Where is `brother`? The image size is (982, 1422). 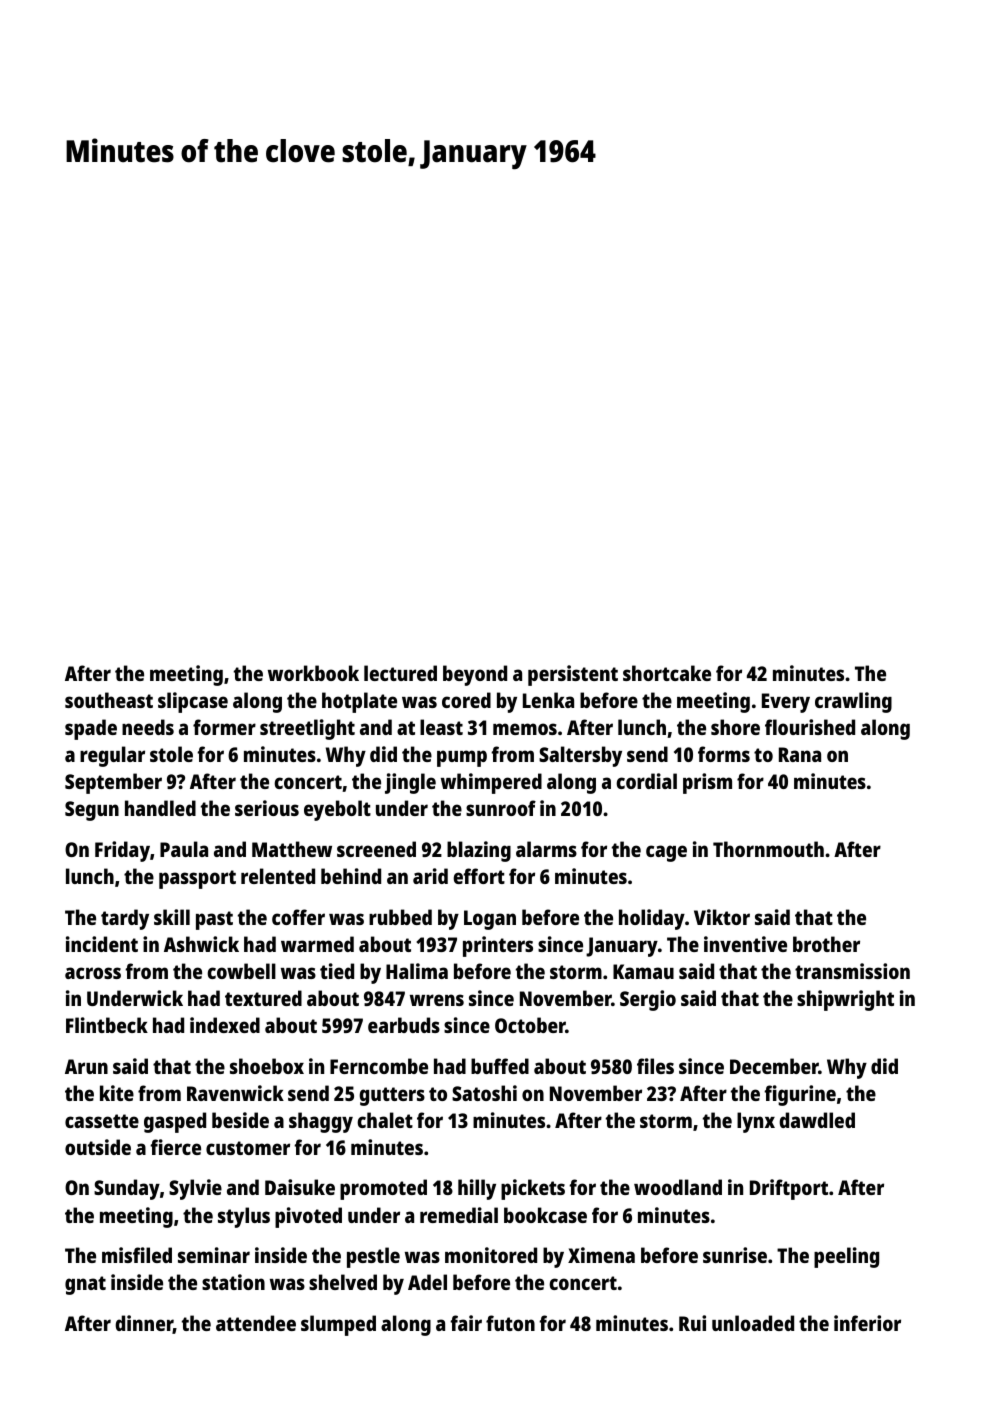
brother is located at coordinates (826, 944).
